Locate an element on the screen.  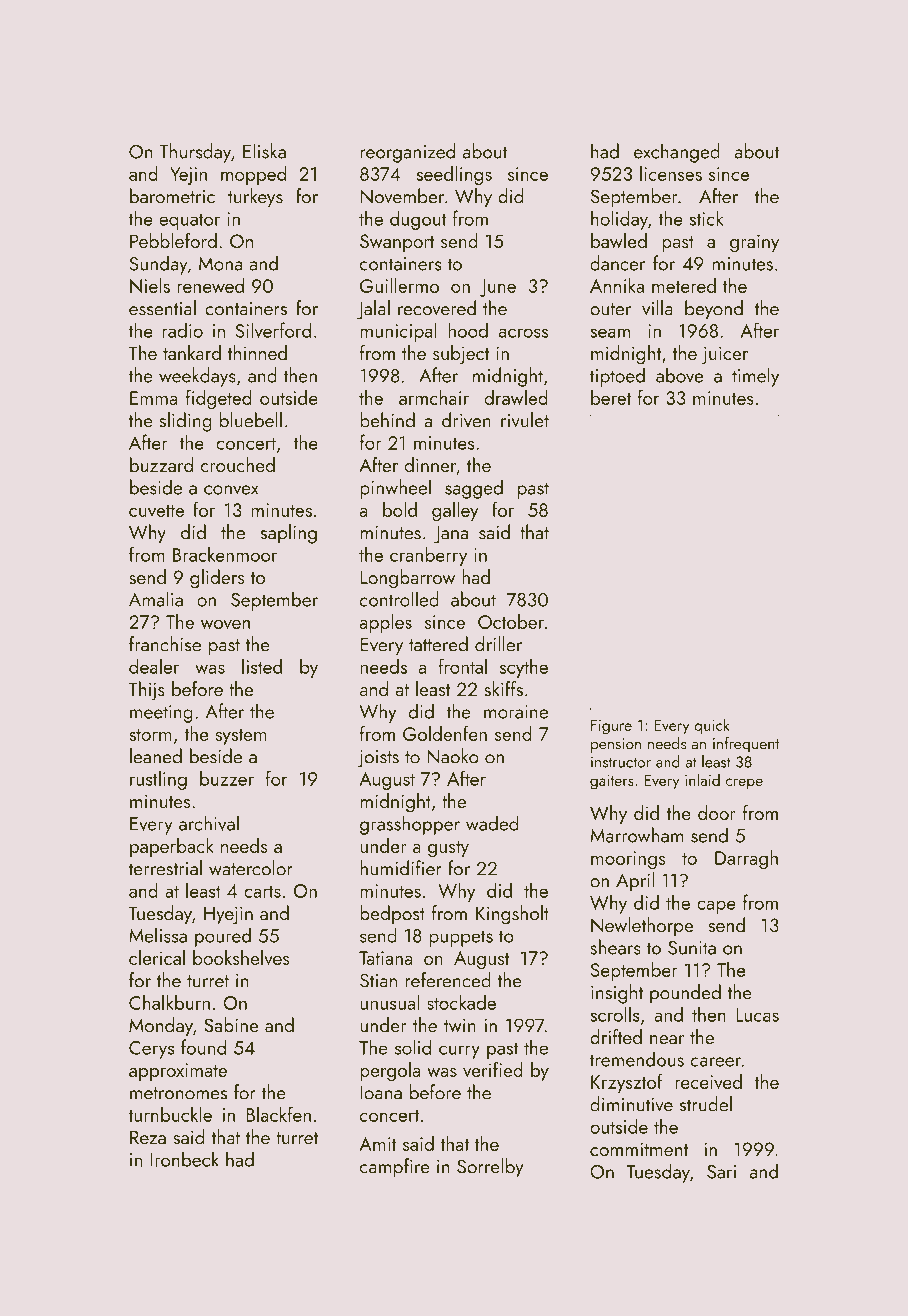
cranberry is located at coordinates (428, 556).
